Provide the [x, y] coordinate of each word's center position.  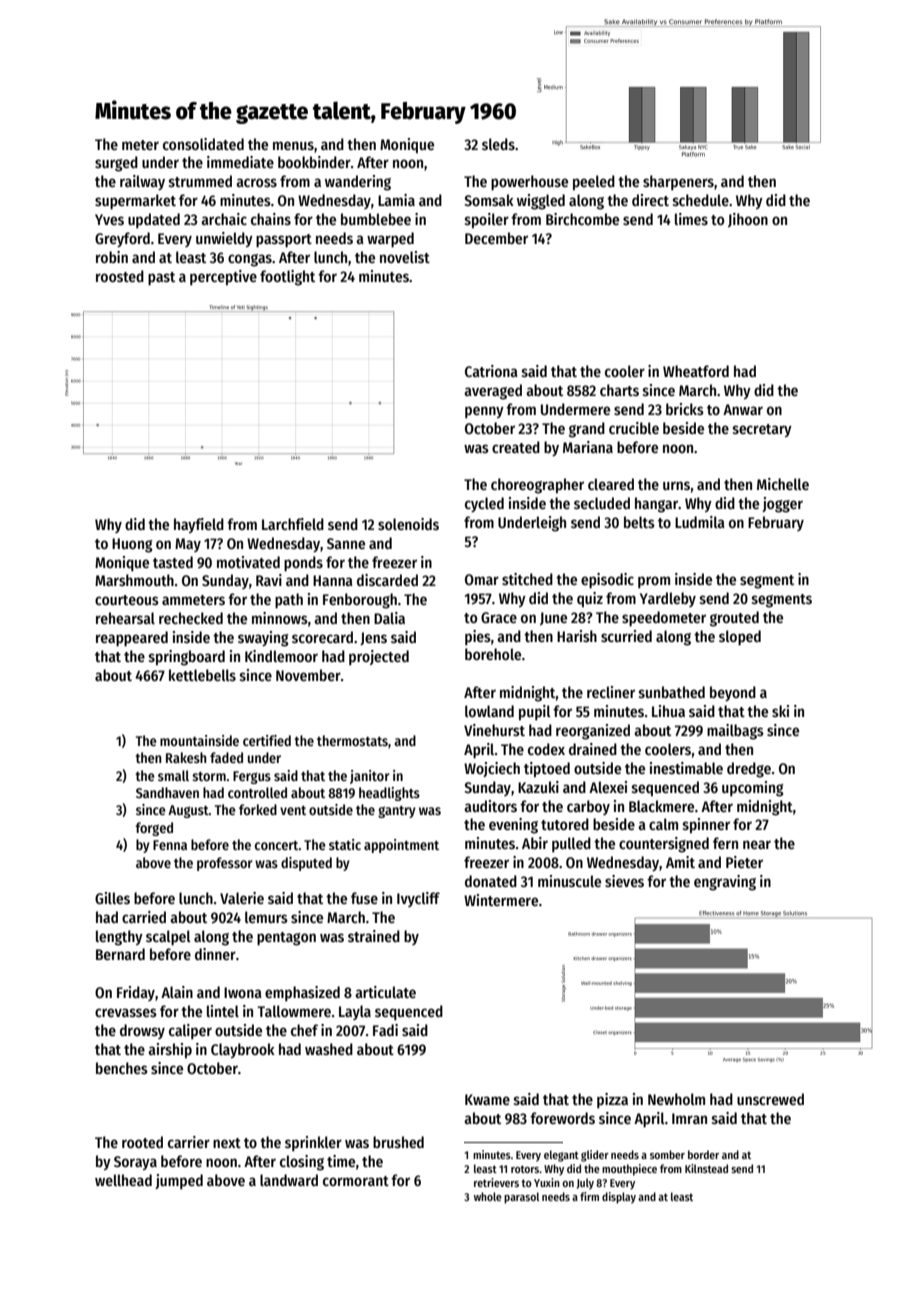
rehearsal [125, 618]
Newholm [676, 1099]
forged [154, 829]
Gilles [112, 898]
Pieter [744, 862]
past [161, 279]
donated [491, 881]
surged [116, 164]
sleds [498, 144]
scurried [626, 636]
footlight [287, 278]
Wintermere [501, 900]
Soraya [135, 1163]
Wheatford [696, 371]
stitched [527, 579]
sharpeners [678, 182]
